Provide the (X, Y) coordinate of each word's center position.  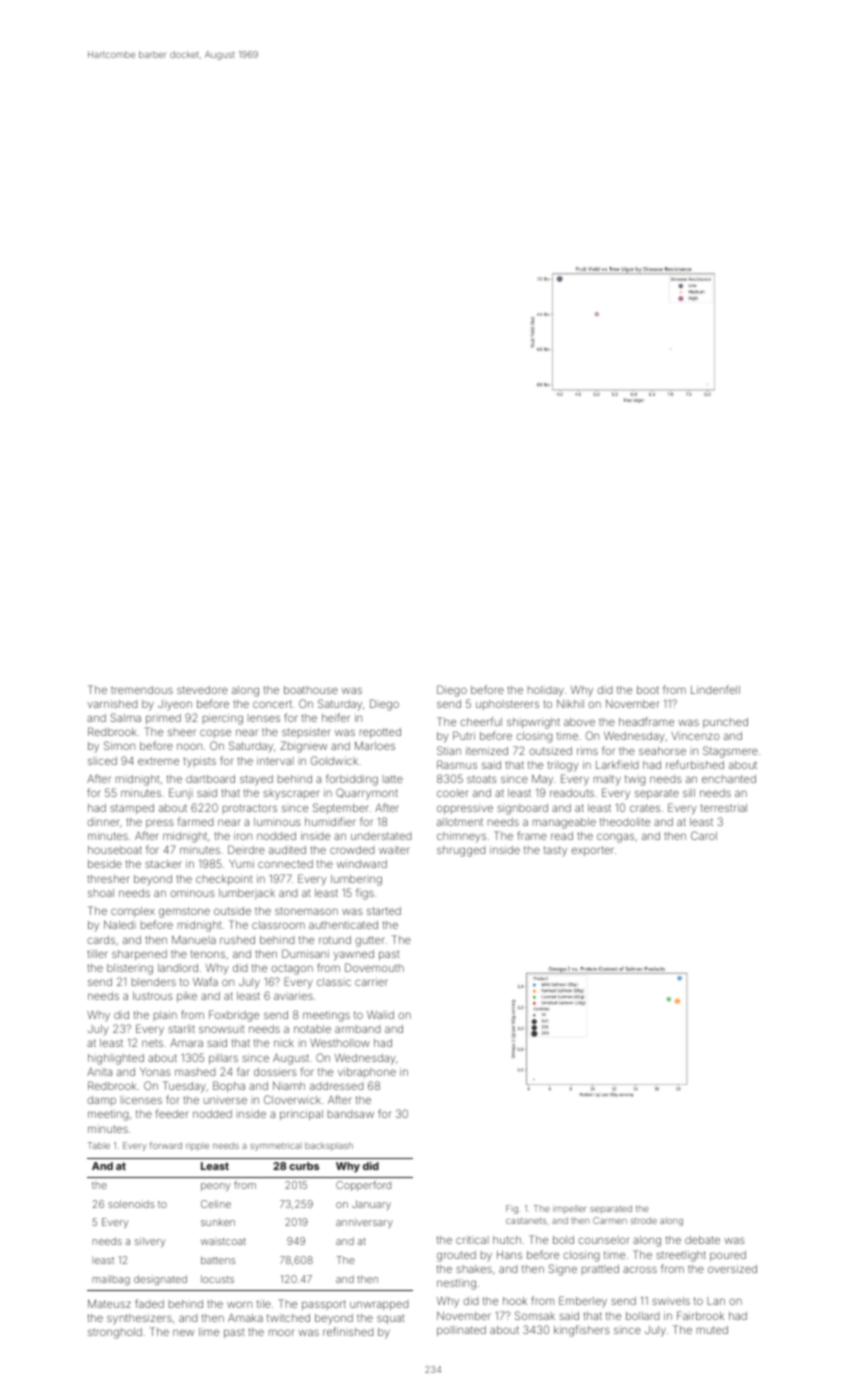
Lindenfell (715, 689)
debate (702, 1240)
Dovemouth (374, 967)
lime (209, 1332)
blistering (130, 969)
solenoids (131, 1204)
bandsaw (351, 1114)
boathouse (311, 690)
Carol (704, 835)
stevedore (202, 690)
